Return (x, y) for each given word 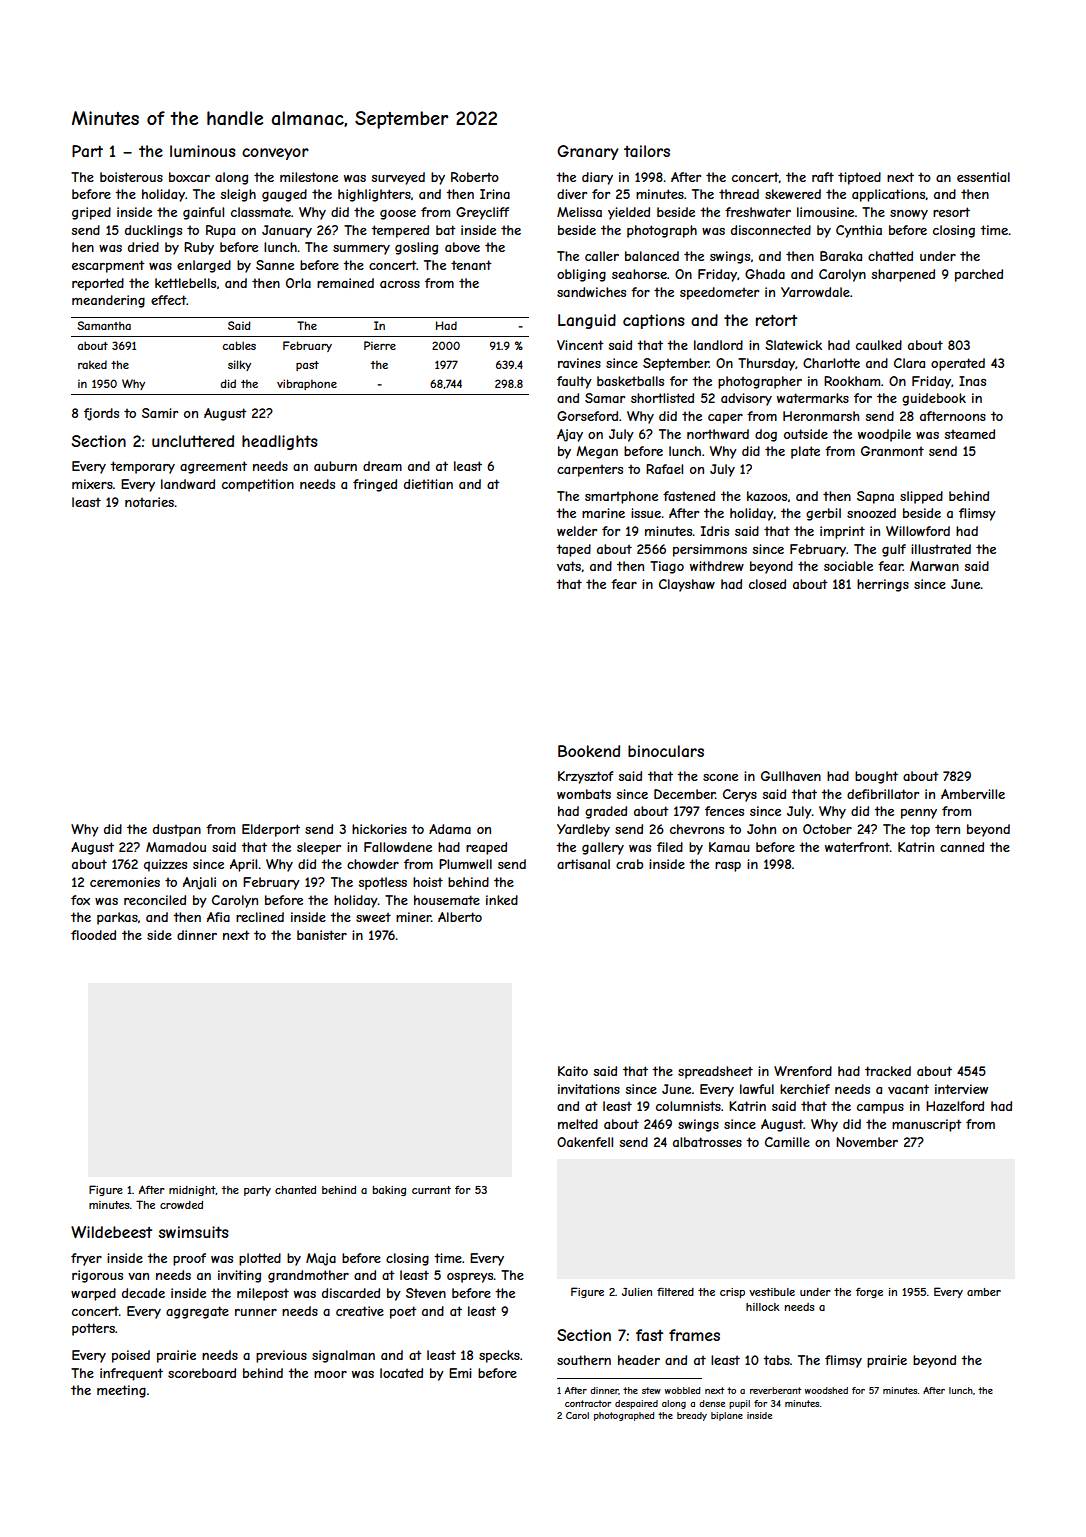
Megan (597, 452)
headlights (280, 442)
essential (983, 177)
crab (629, 864)
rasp (728, 867)
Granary (588, 152)
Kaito (573, 1071)
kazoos (767, 496)
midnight (192, 1191)
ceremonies (125, 882)
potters (93, 1329)
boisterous (131, 177)
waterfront (857, 847)
